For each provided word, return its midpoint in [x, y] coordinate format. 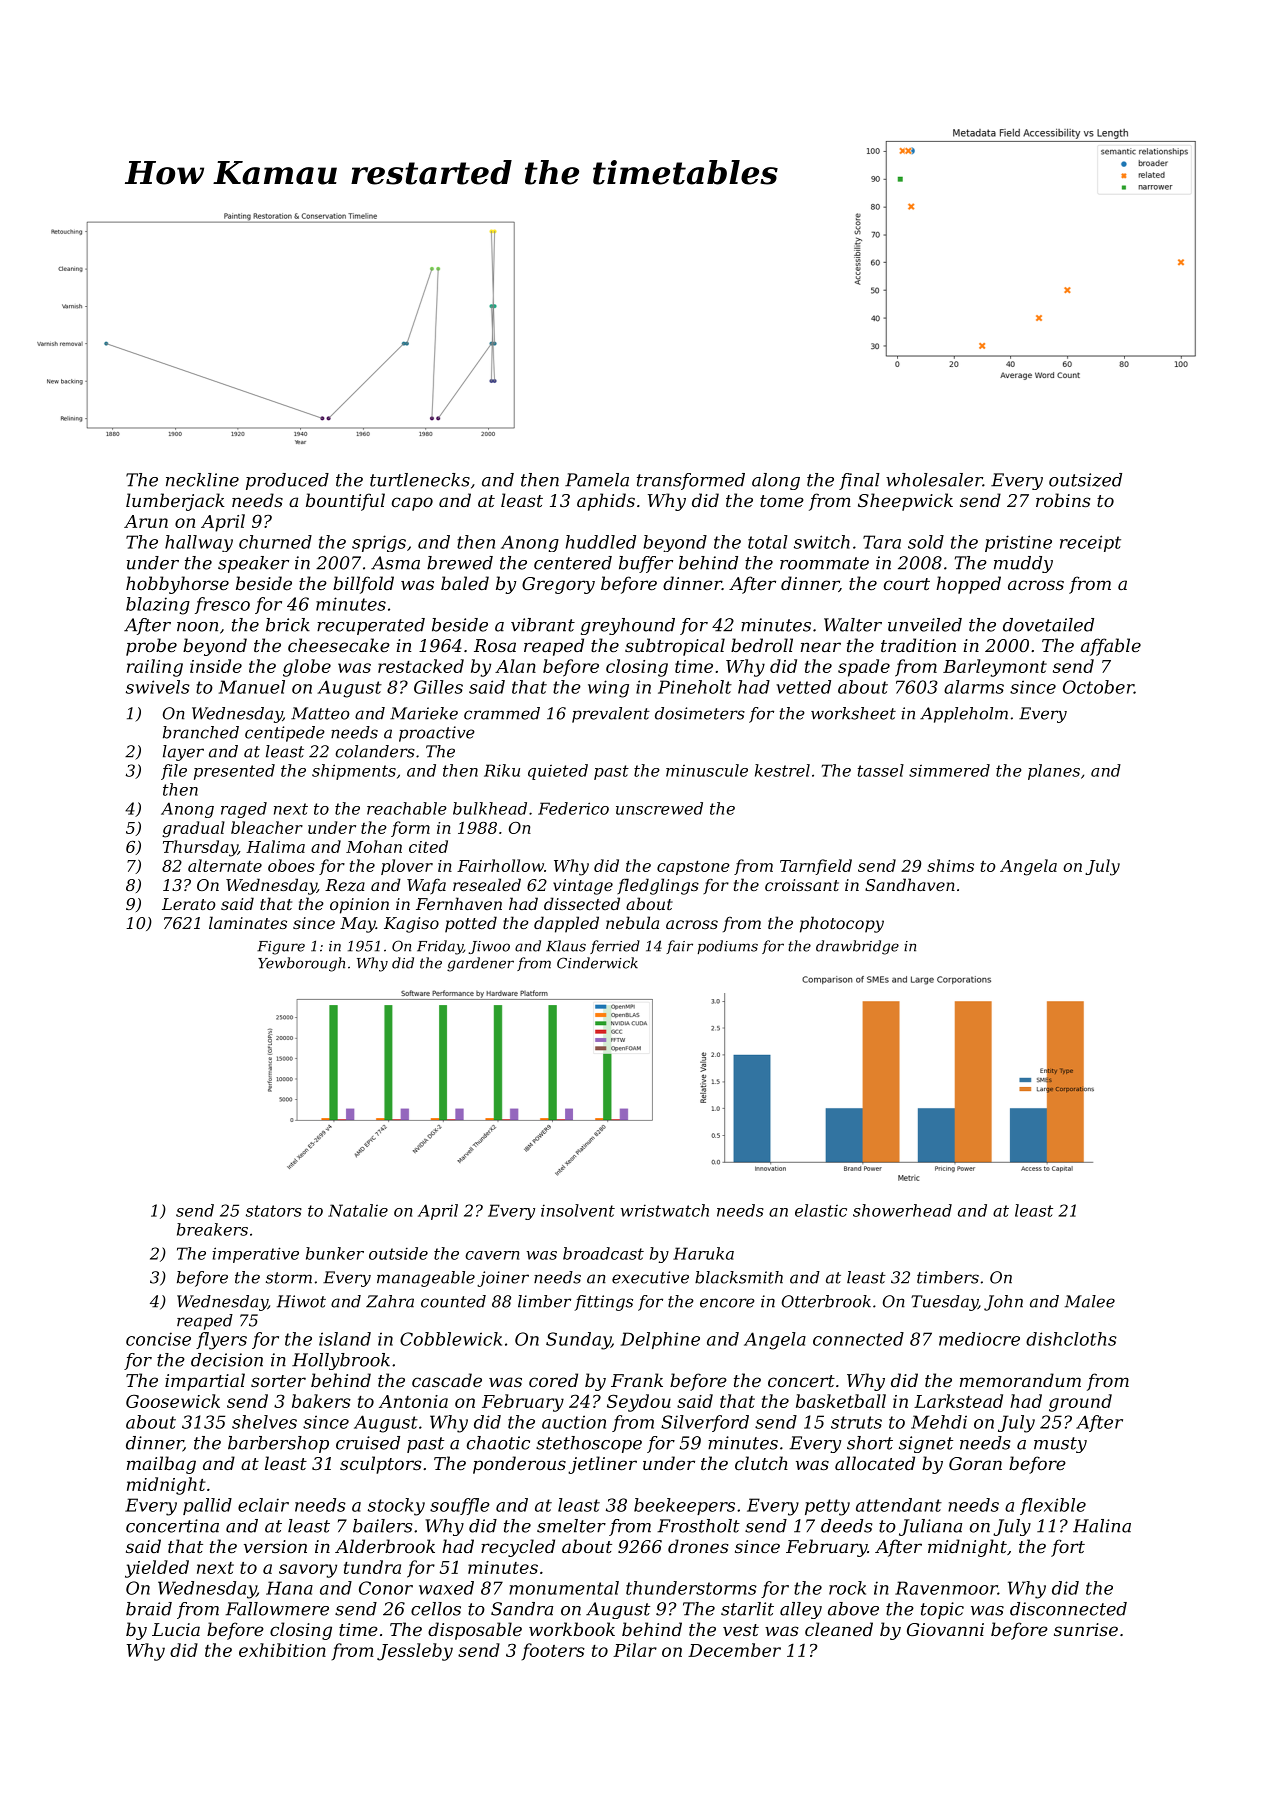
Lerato [189, 904]
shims [950, 865]
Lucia [176, 1629]
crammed [502, 713]
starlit [747, 1609]
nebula [632, 922]
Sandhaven [910, 884]
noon [197, 627]
